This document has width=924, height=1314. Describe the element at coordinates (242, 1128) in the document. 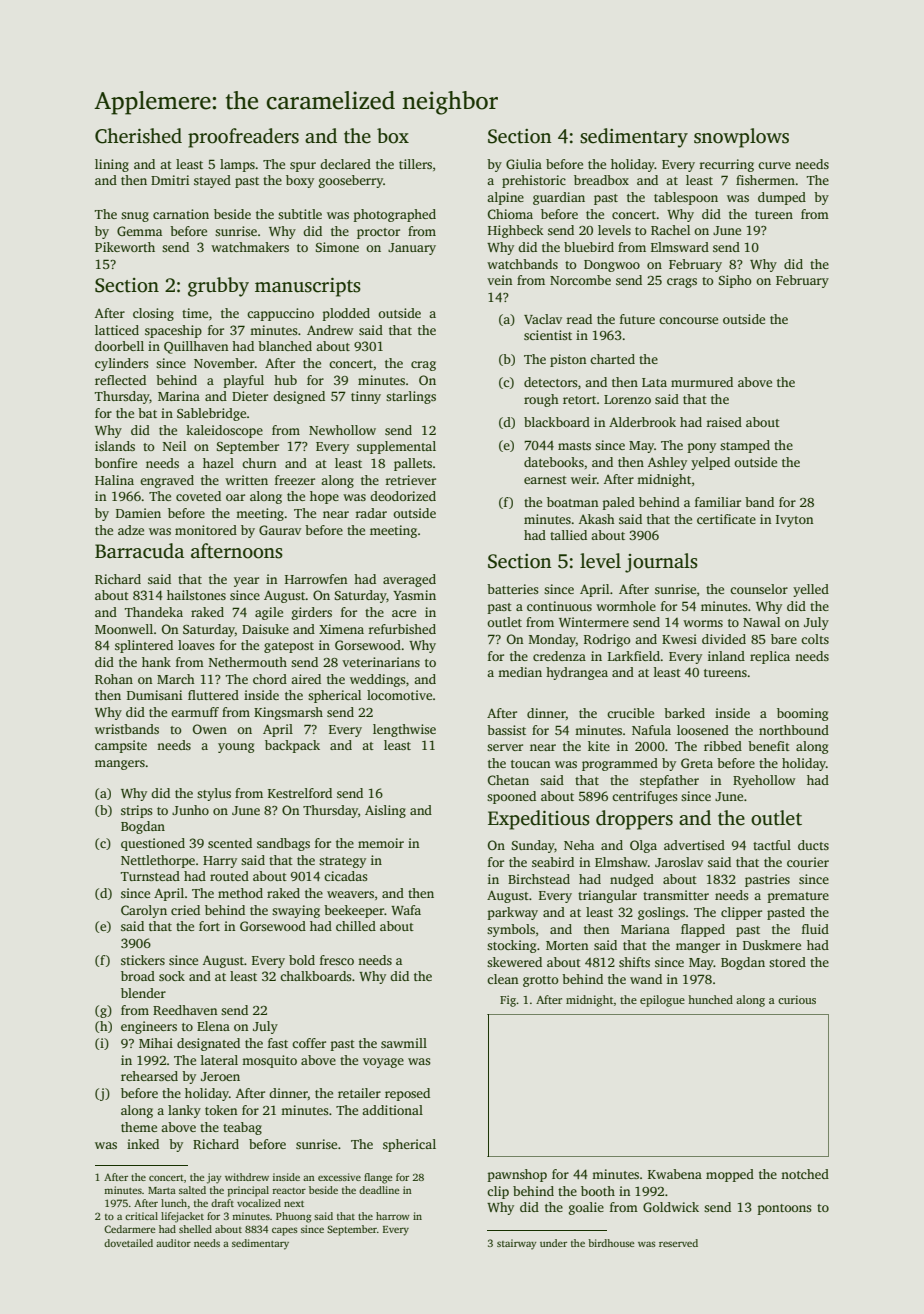

I see `teabag` at that location.
